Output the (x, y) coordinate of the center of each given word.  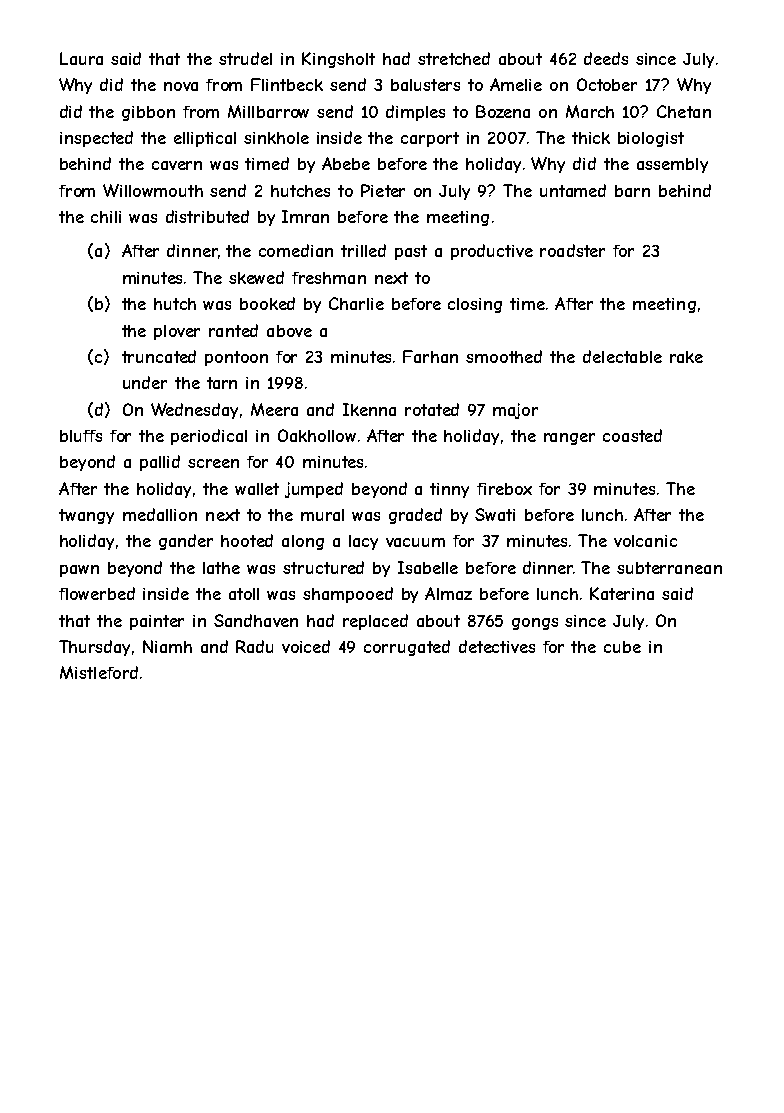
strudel (245, 58)
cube (622, 647)
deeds (606, 58)
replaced (375, 622)
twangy (86, 516)
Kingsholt (338, 60)
